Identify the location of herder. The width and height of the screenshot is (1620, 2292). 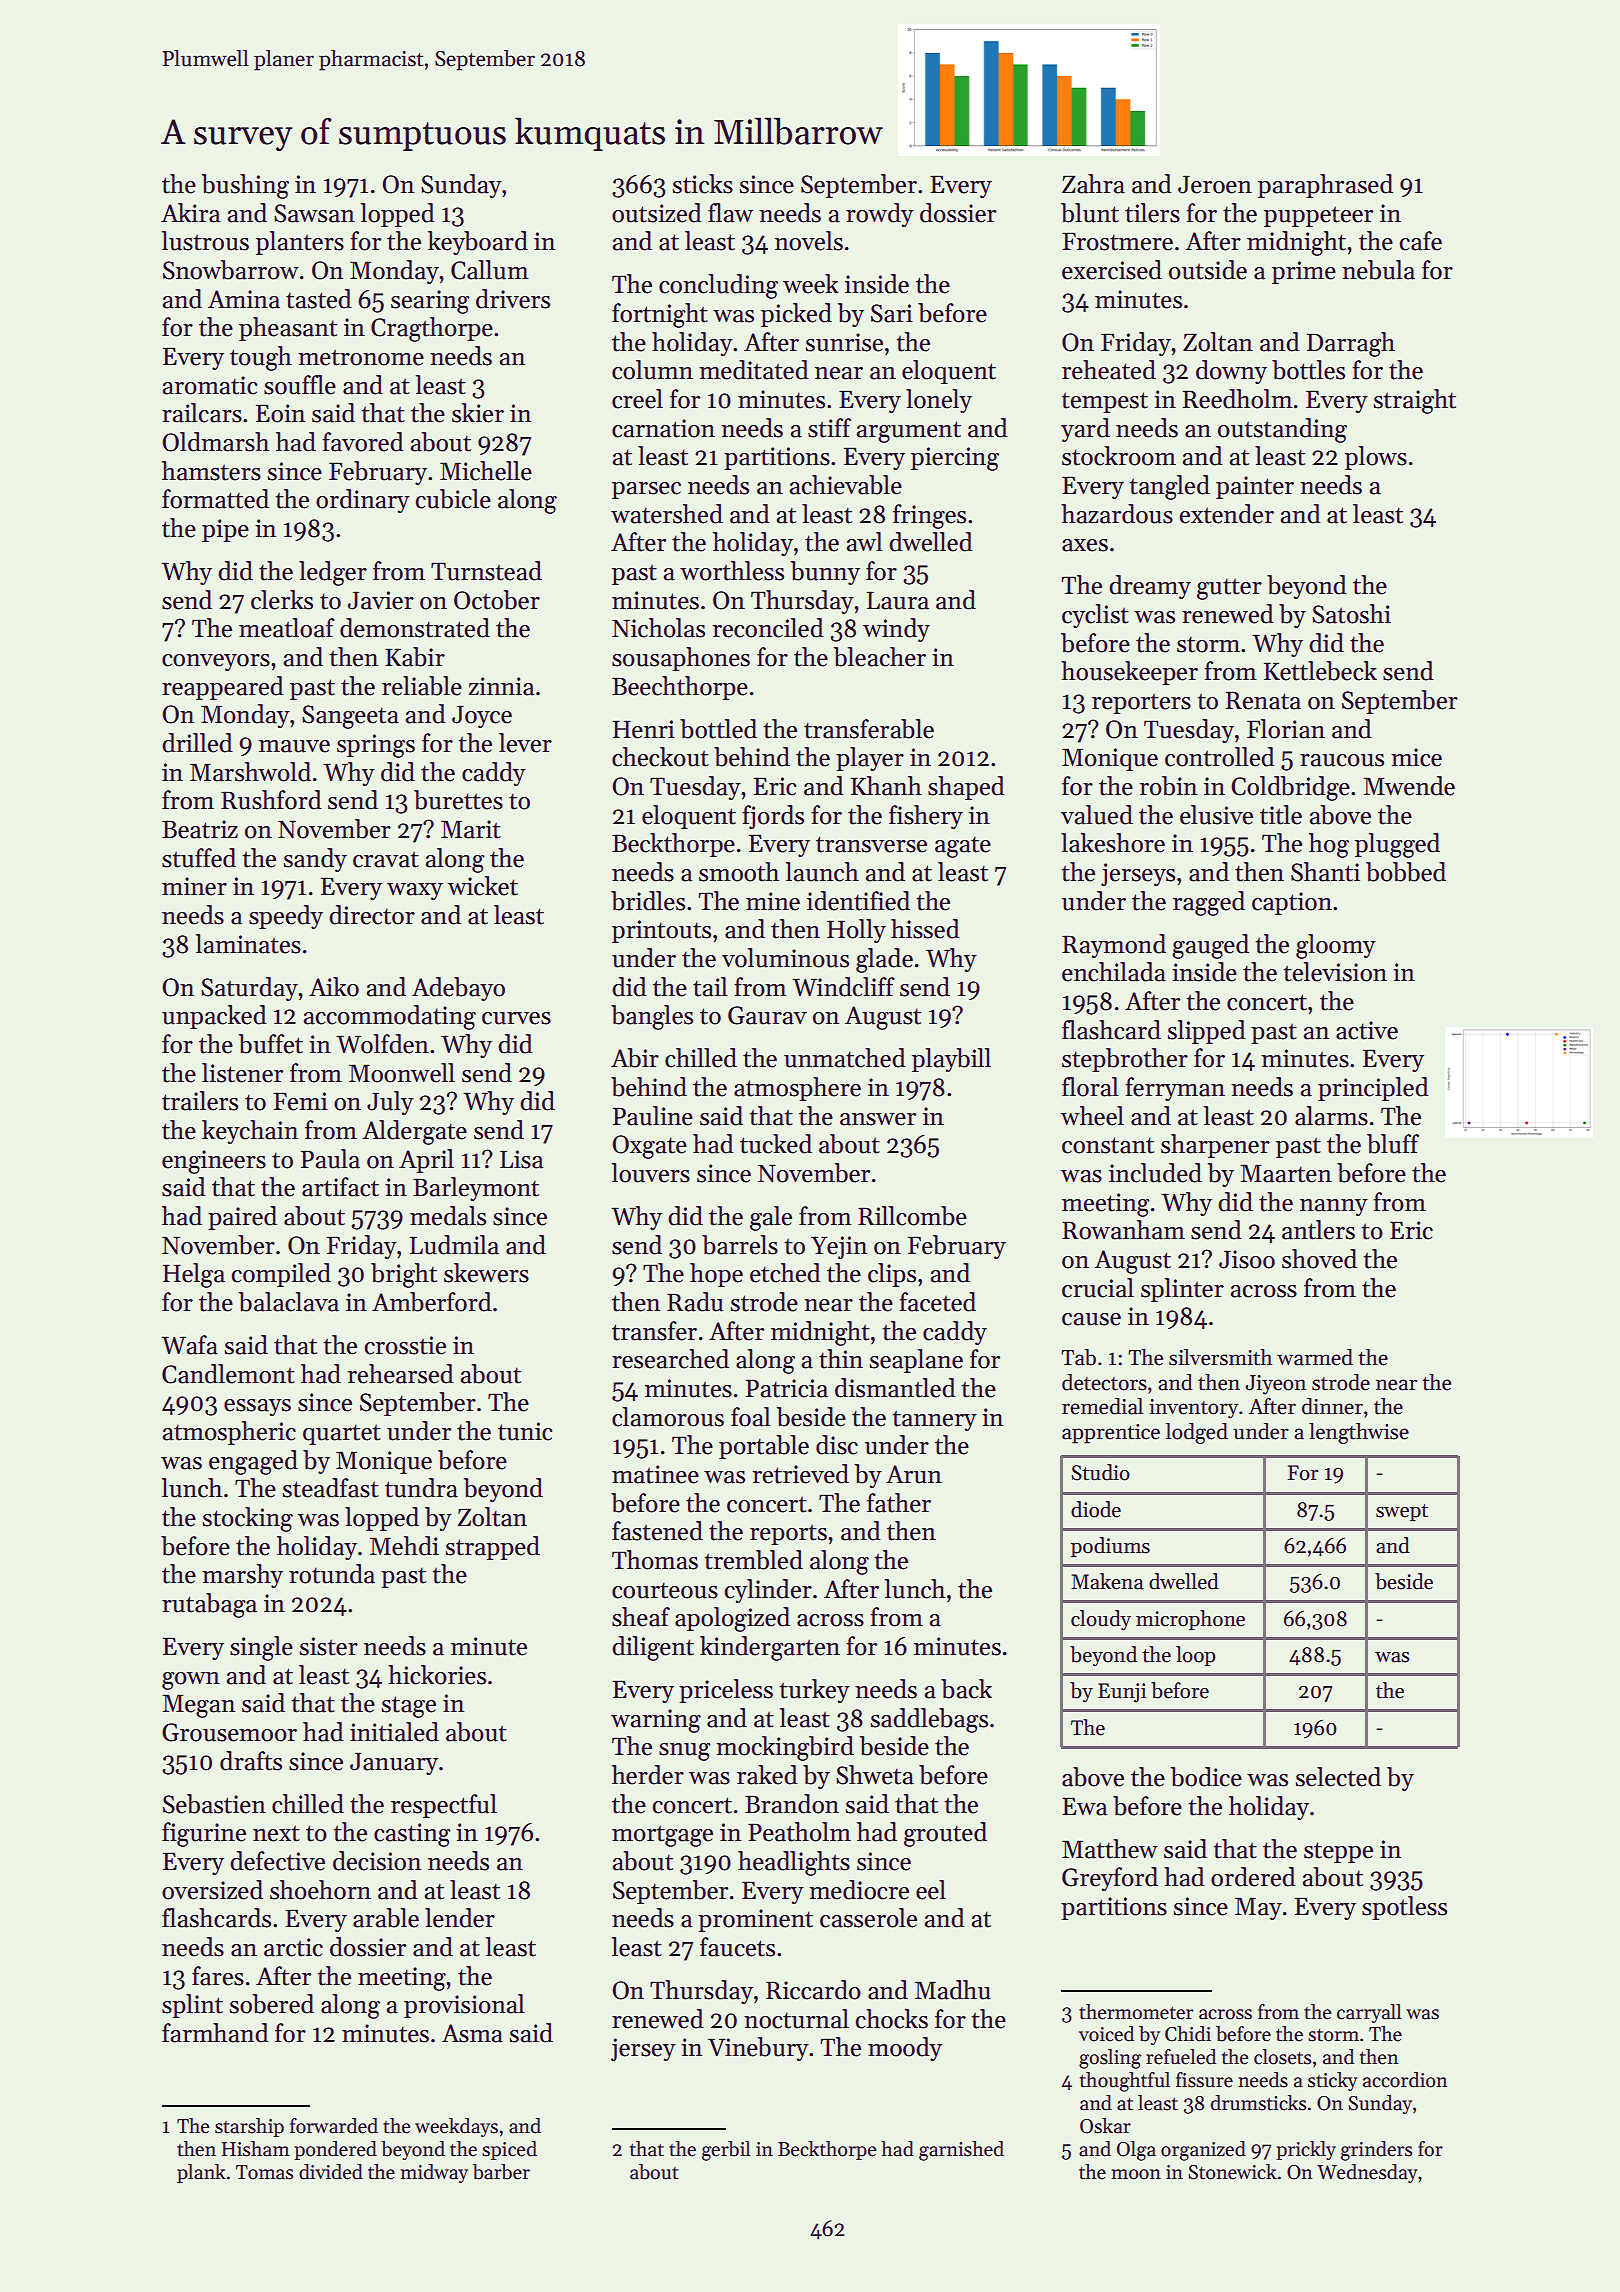
(648, 1775).
